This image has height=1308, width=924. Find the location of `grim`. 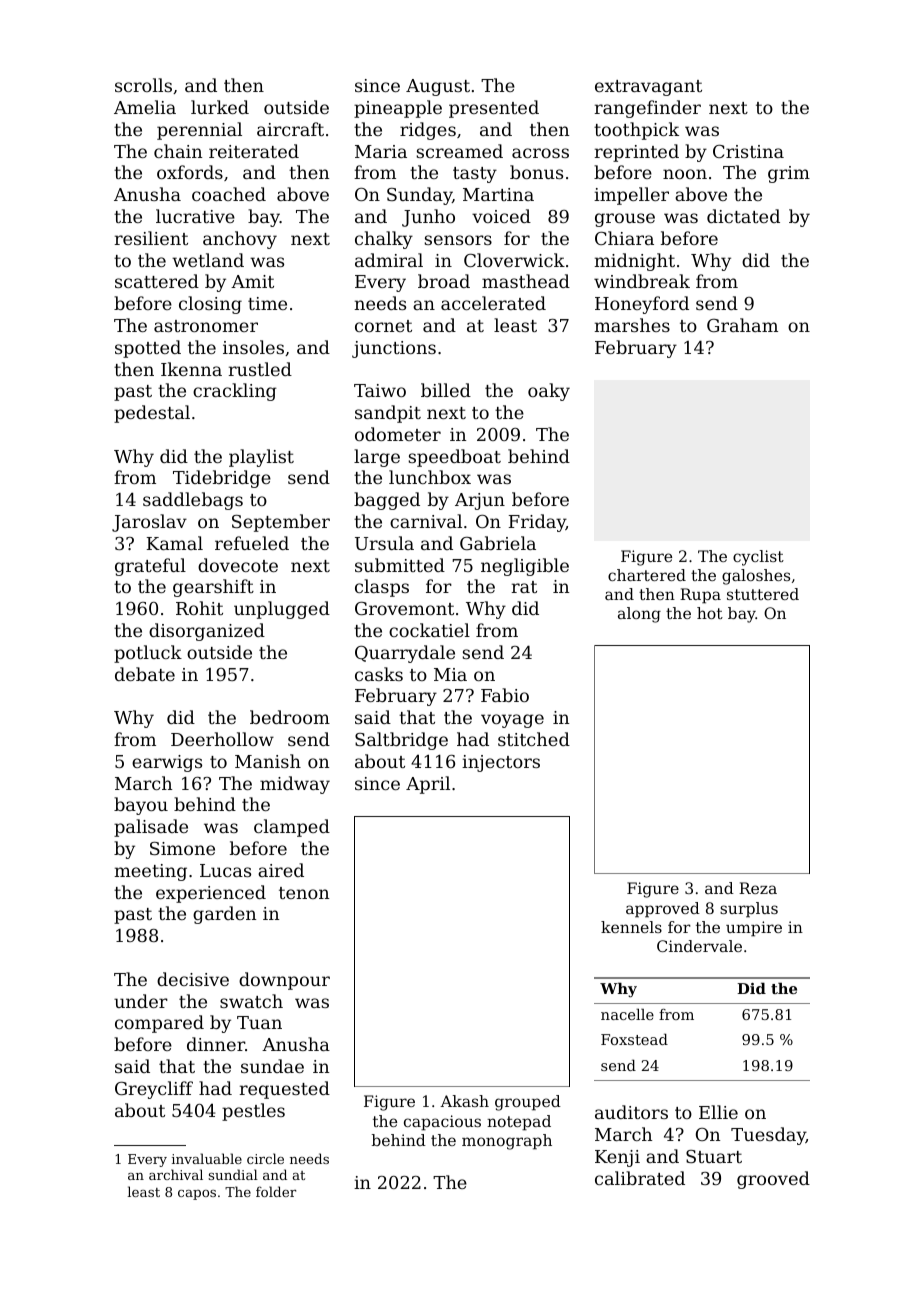

grim is located at coordinates (789, 174).
